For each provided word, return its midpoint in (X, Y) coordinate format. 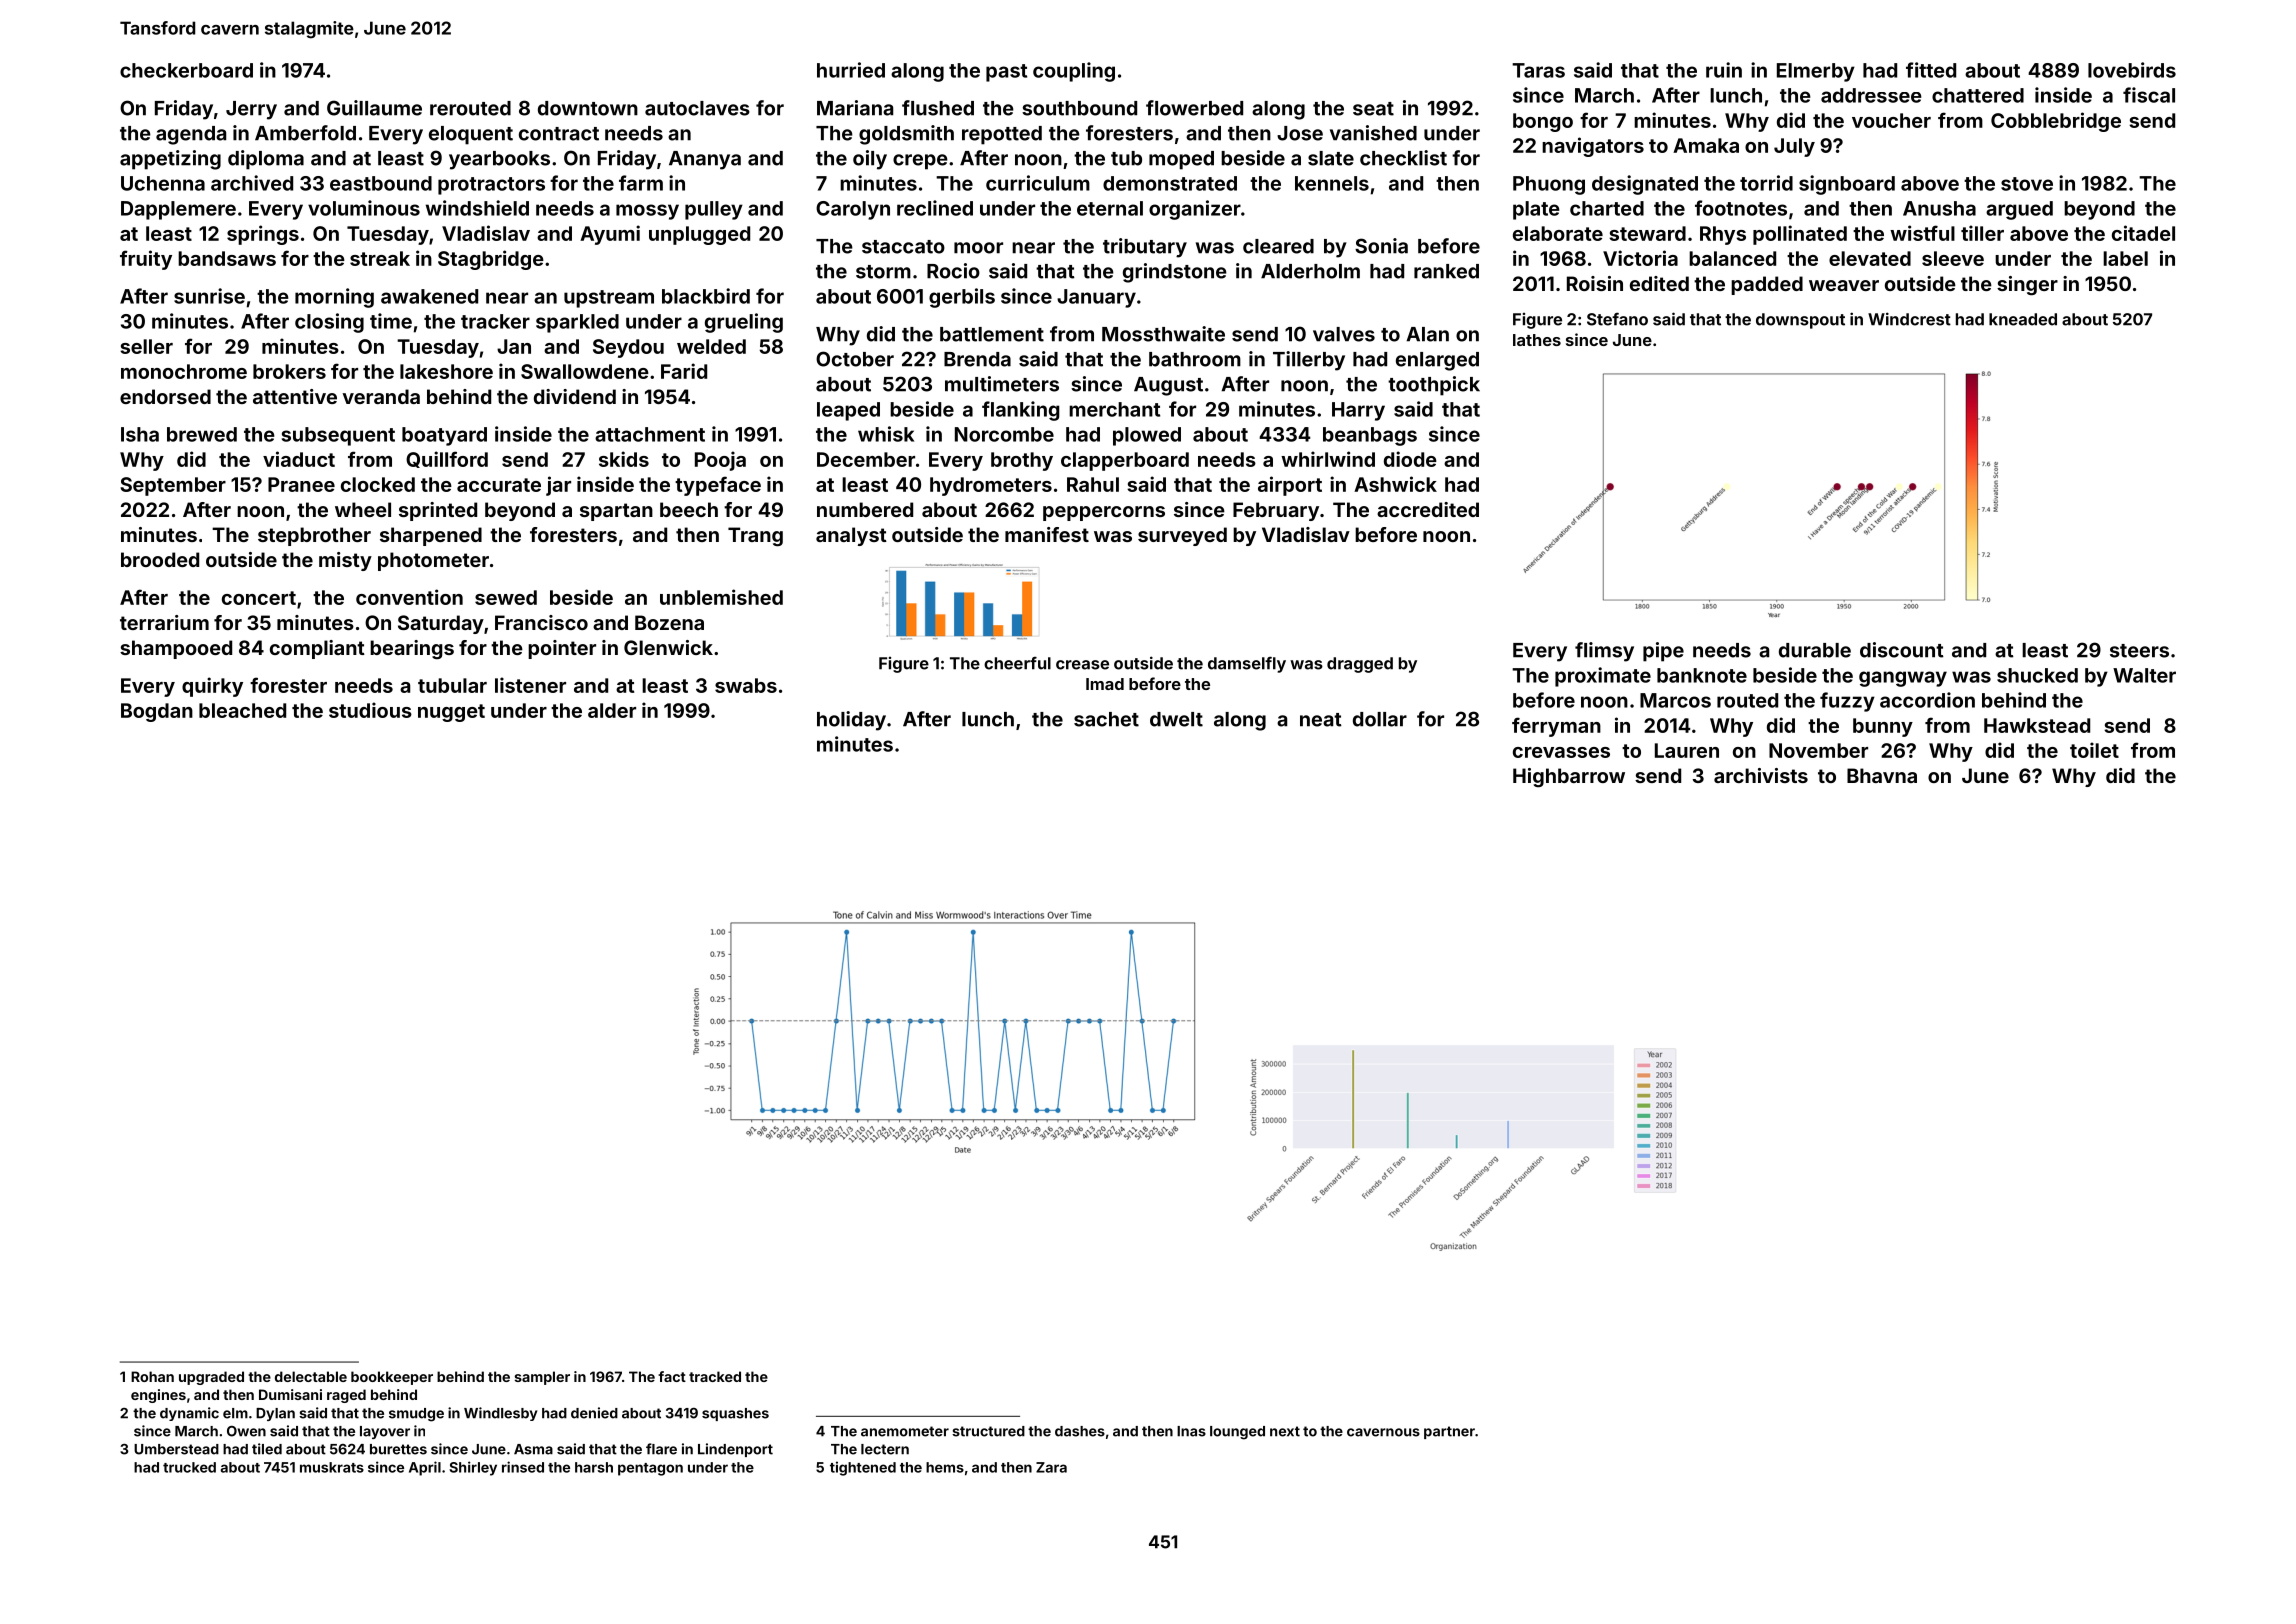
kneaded (2023, 319)
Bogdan (157, 712)
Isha (140, 434)
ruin (1724, 70)
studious (370, 710)
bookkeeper (392, 1378)
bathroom (1195, 359)
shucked (2037, 675)
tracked (715, 1376)
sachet (1106, 719)
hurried (851, 70)
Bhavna (1882, 775)
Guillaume (374, 108)
